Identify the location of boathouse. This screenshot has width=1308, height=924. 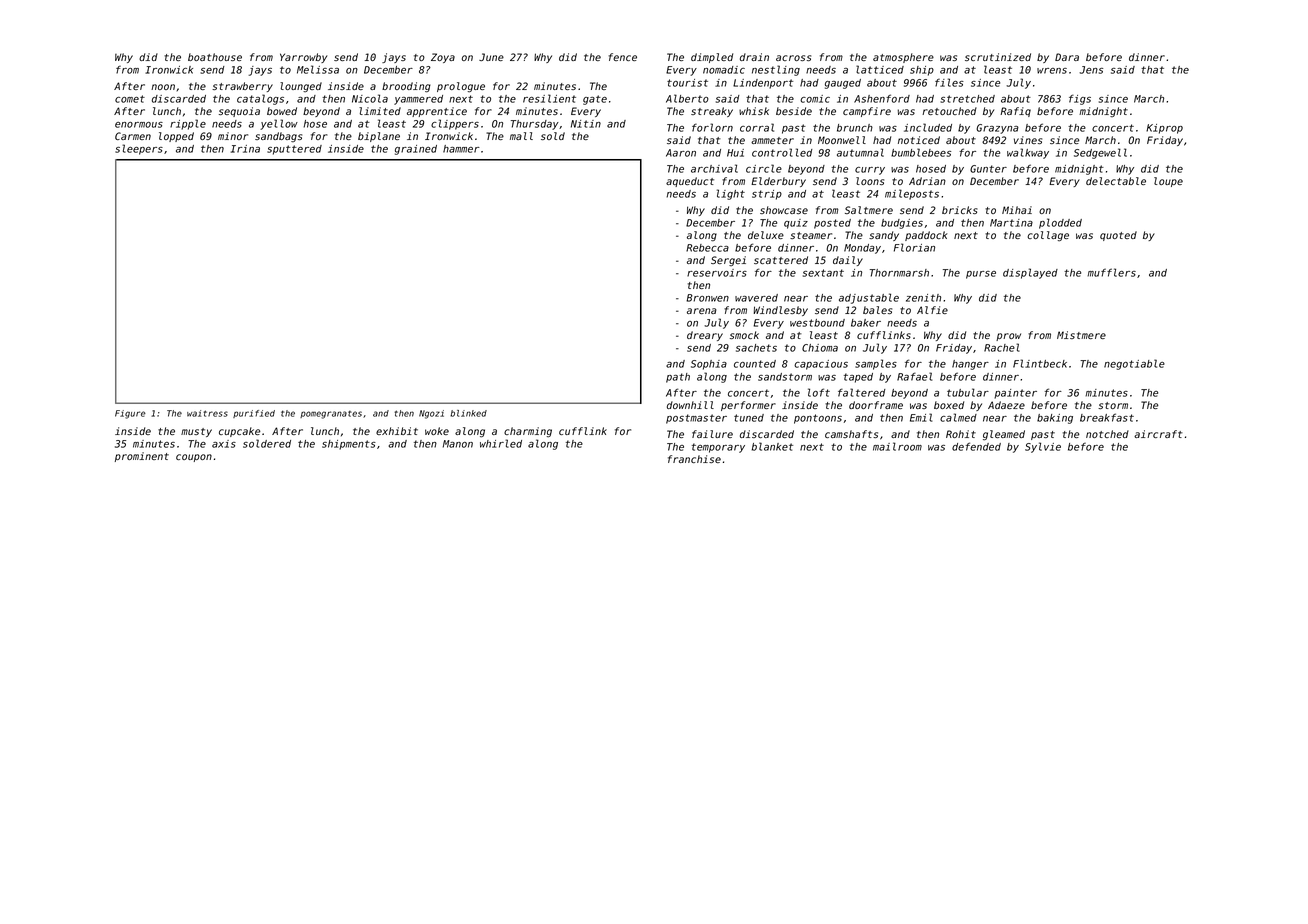
(215, 57).
